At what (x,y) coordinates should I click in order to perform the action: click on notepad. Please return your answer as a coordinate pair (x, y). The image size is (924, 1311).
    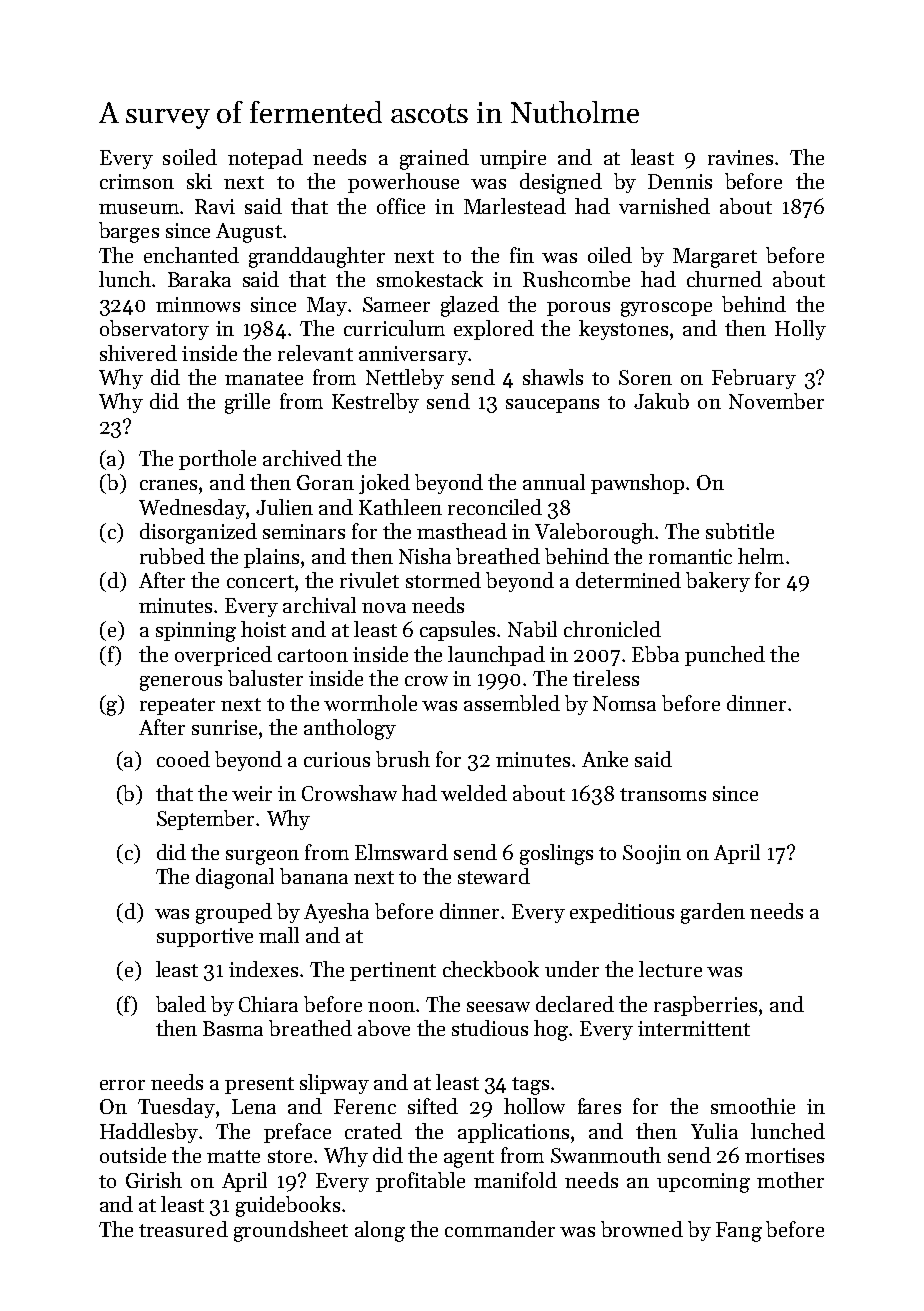
    Looking at the image, I should click on (265, 159).
